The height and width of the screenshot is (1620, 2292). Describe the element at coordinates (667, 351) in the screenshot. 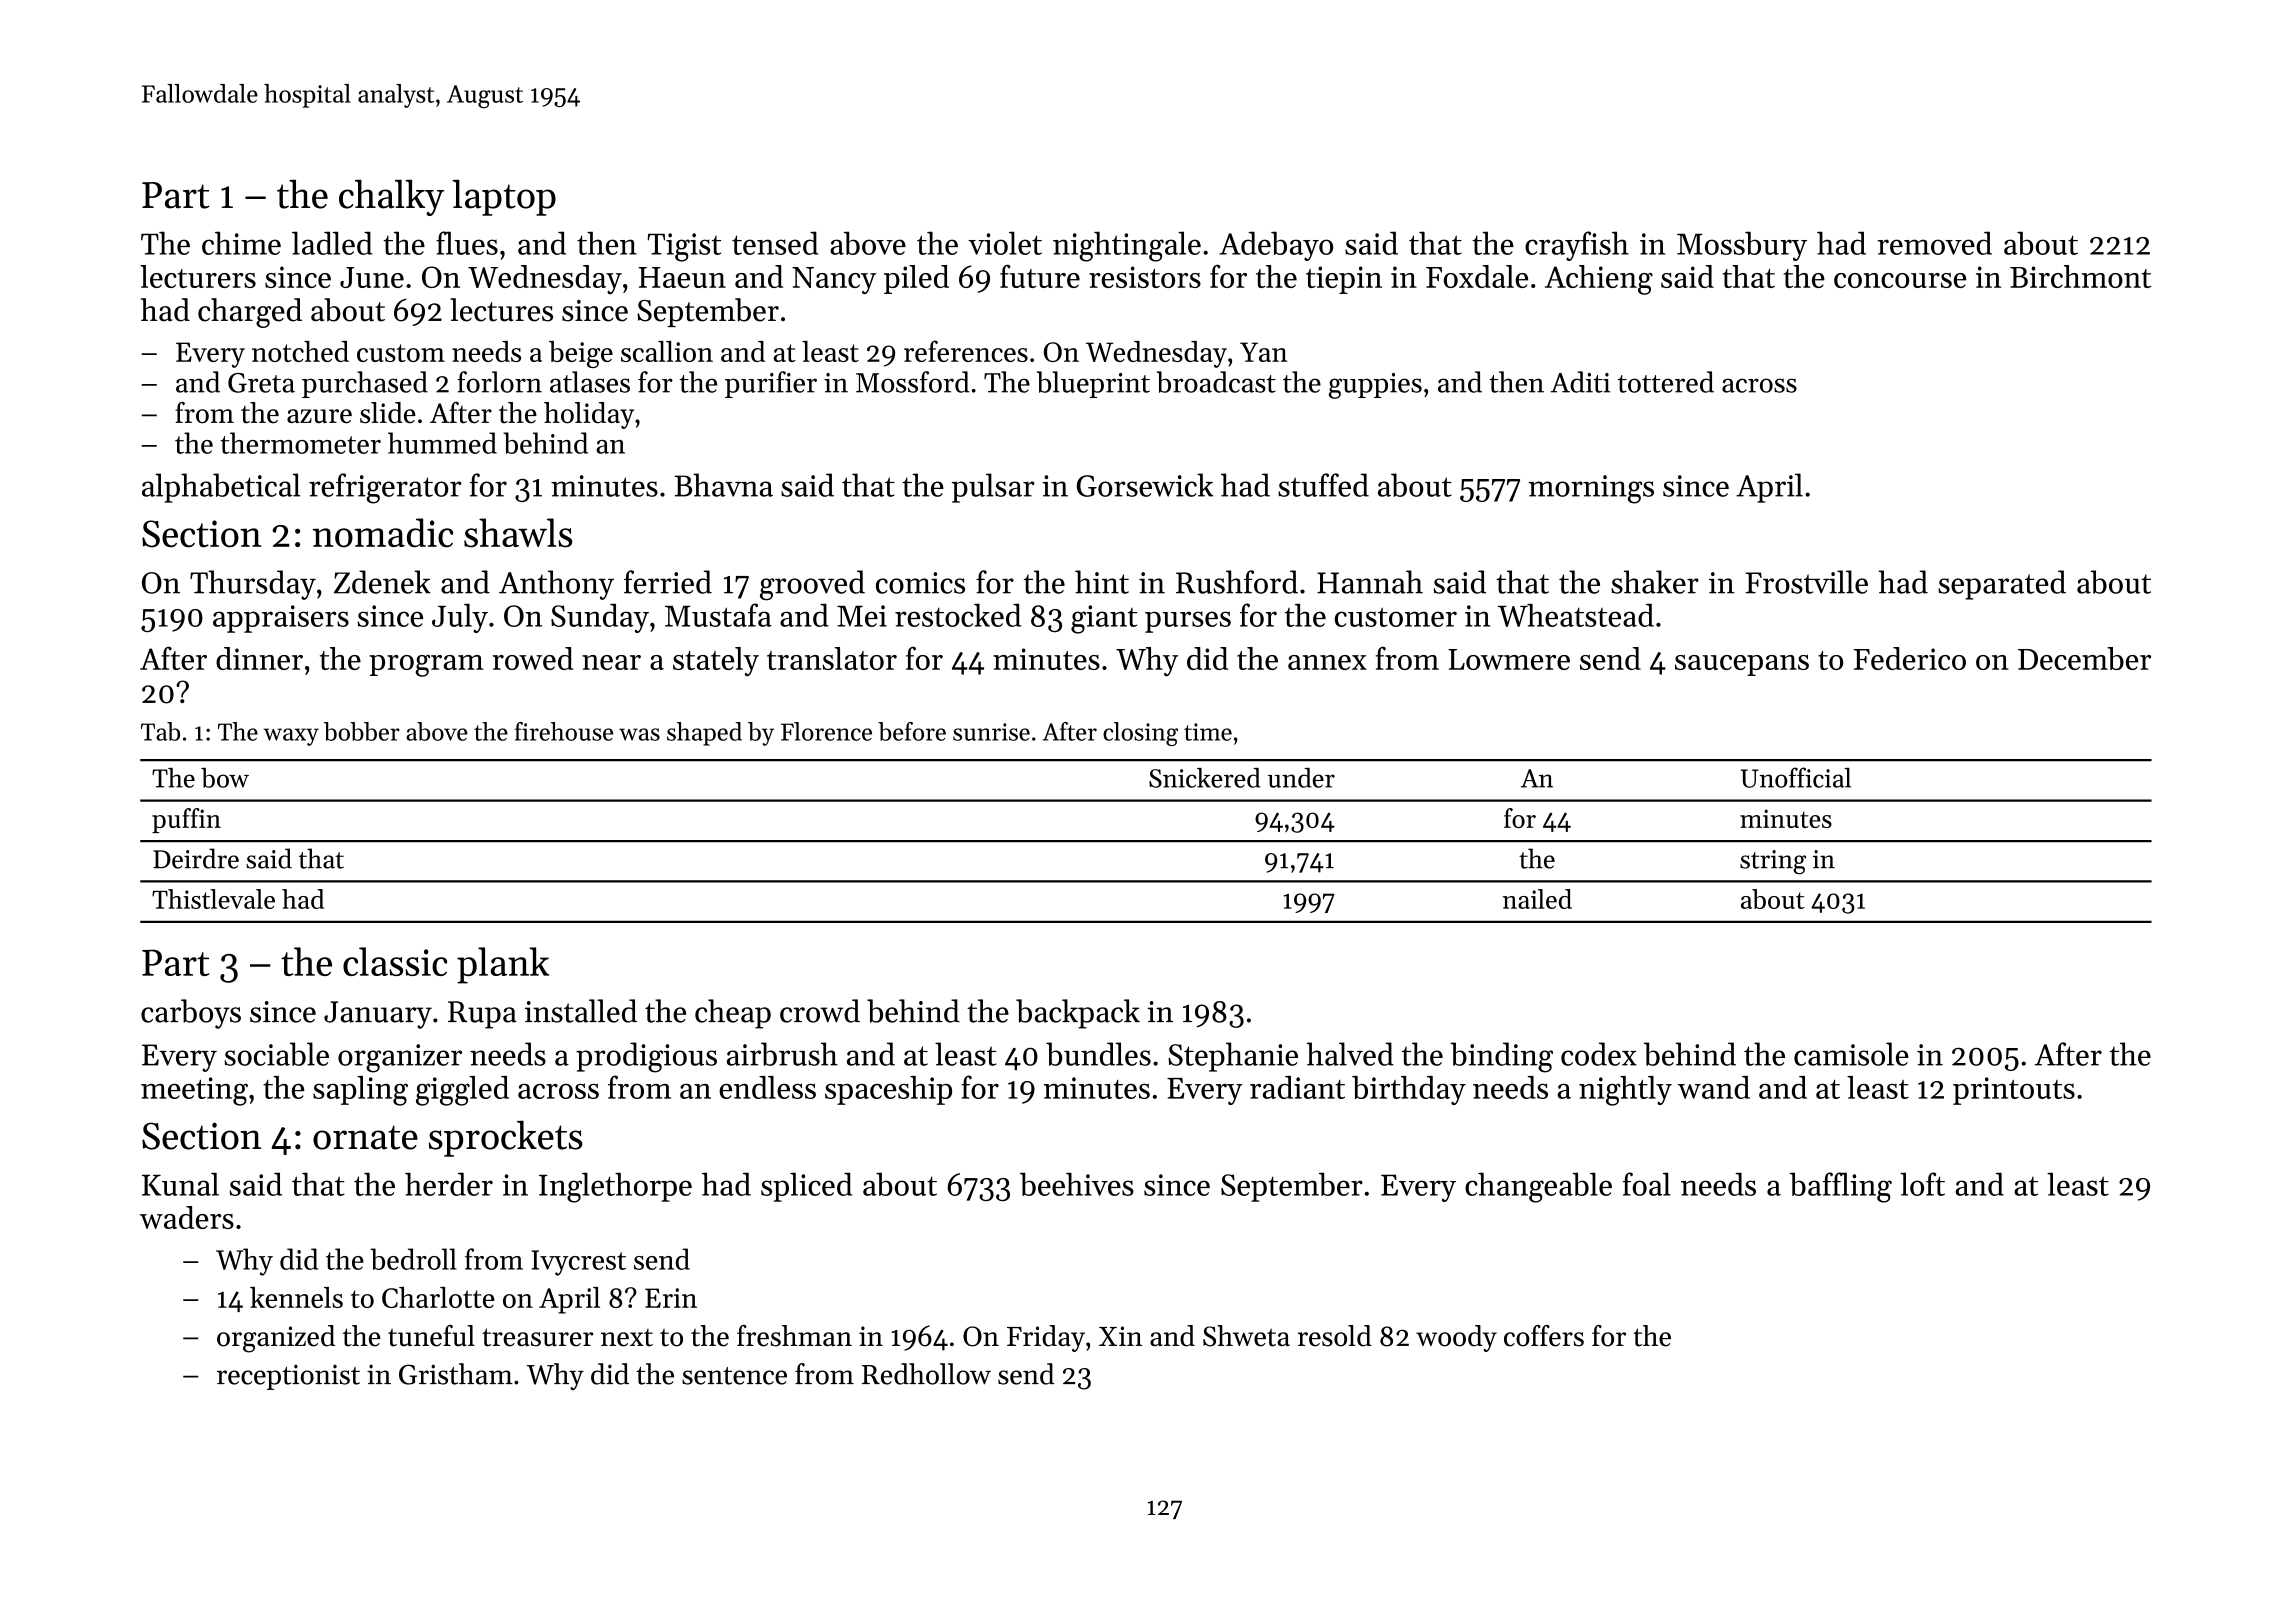

I see `scallion` at that location.
